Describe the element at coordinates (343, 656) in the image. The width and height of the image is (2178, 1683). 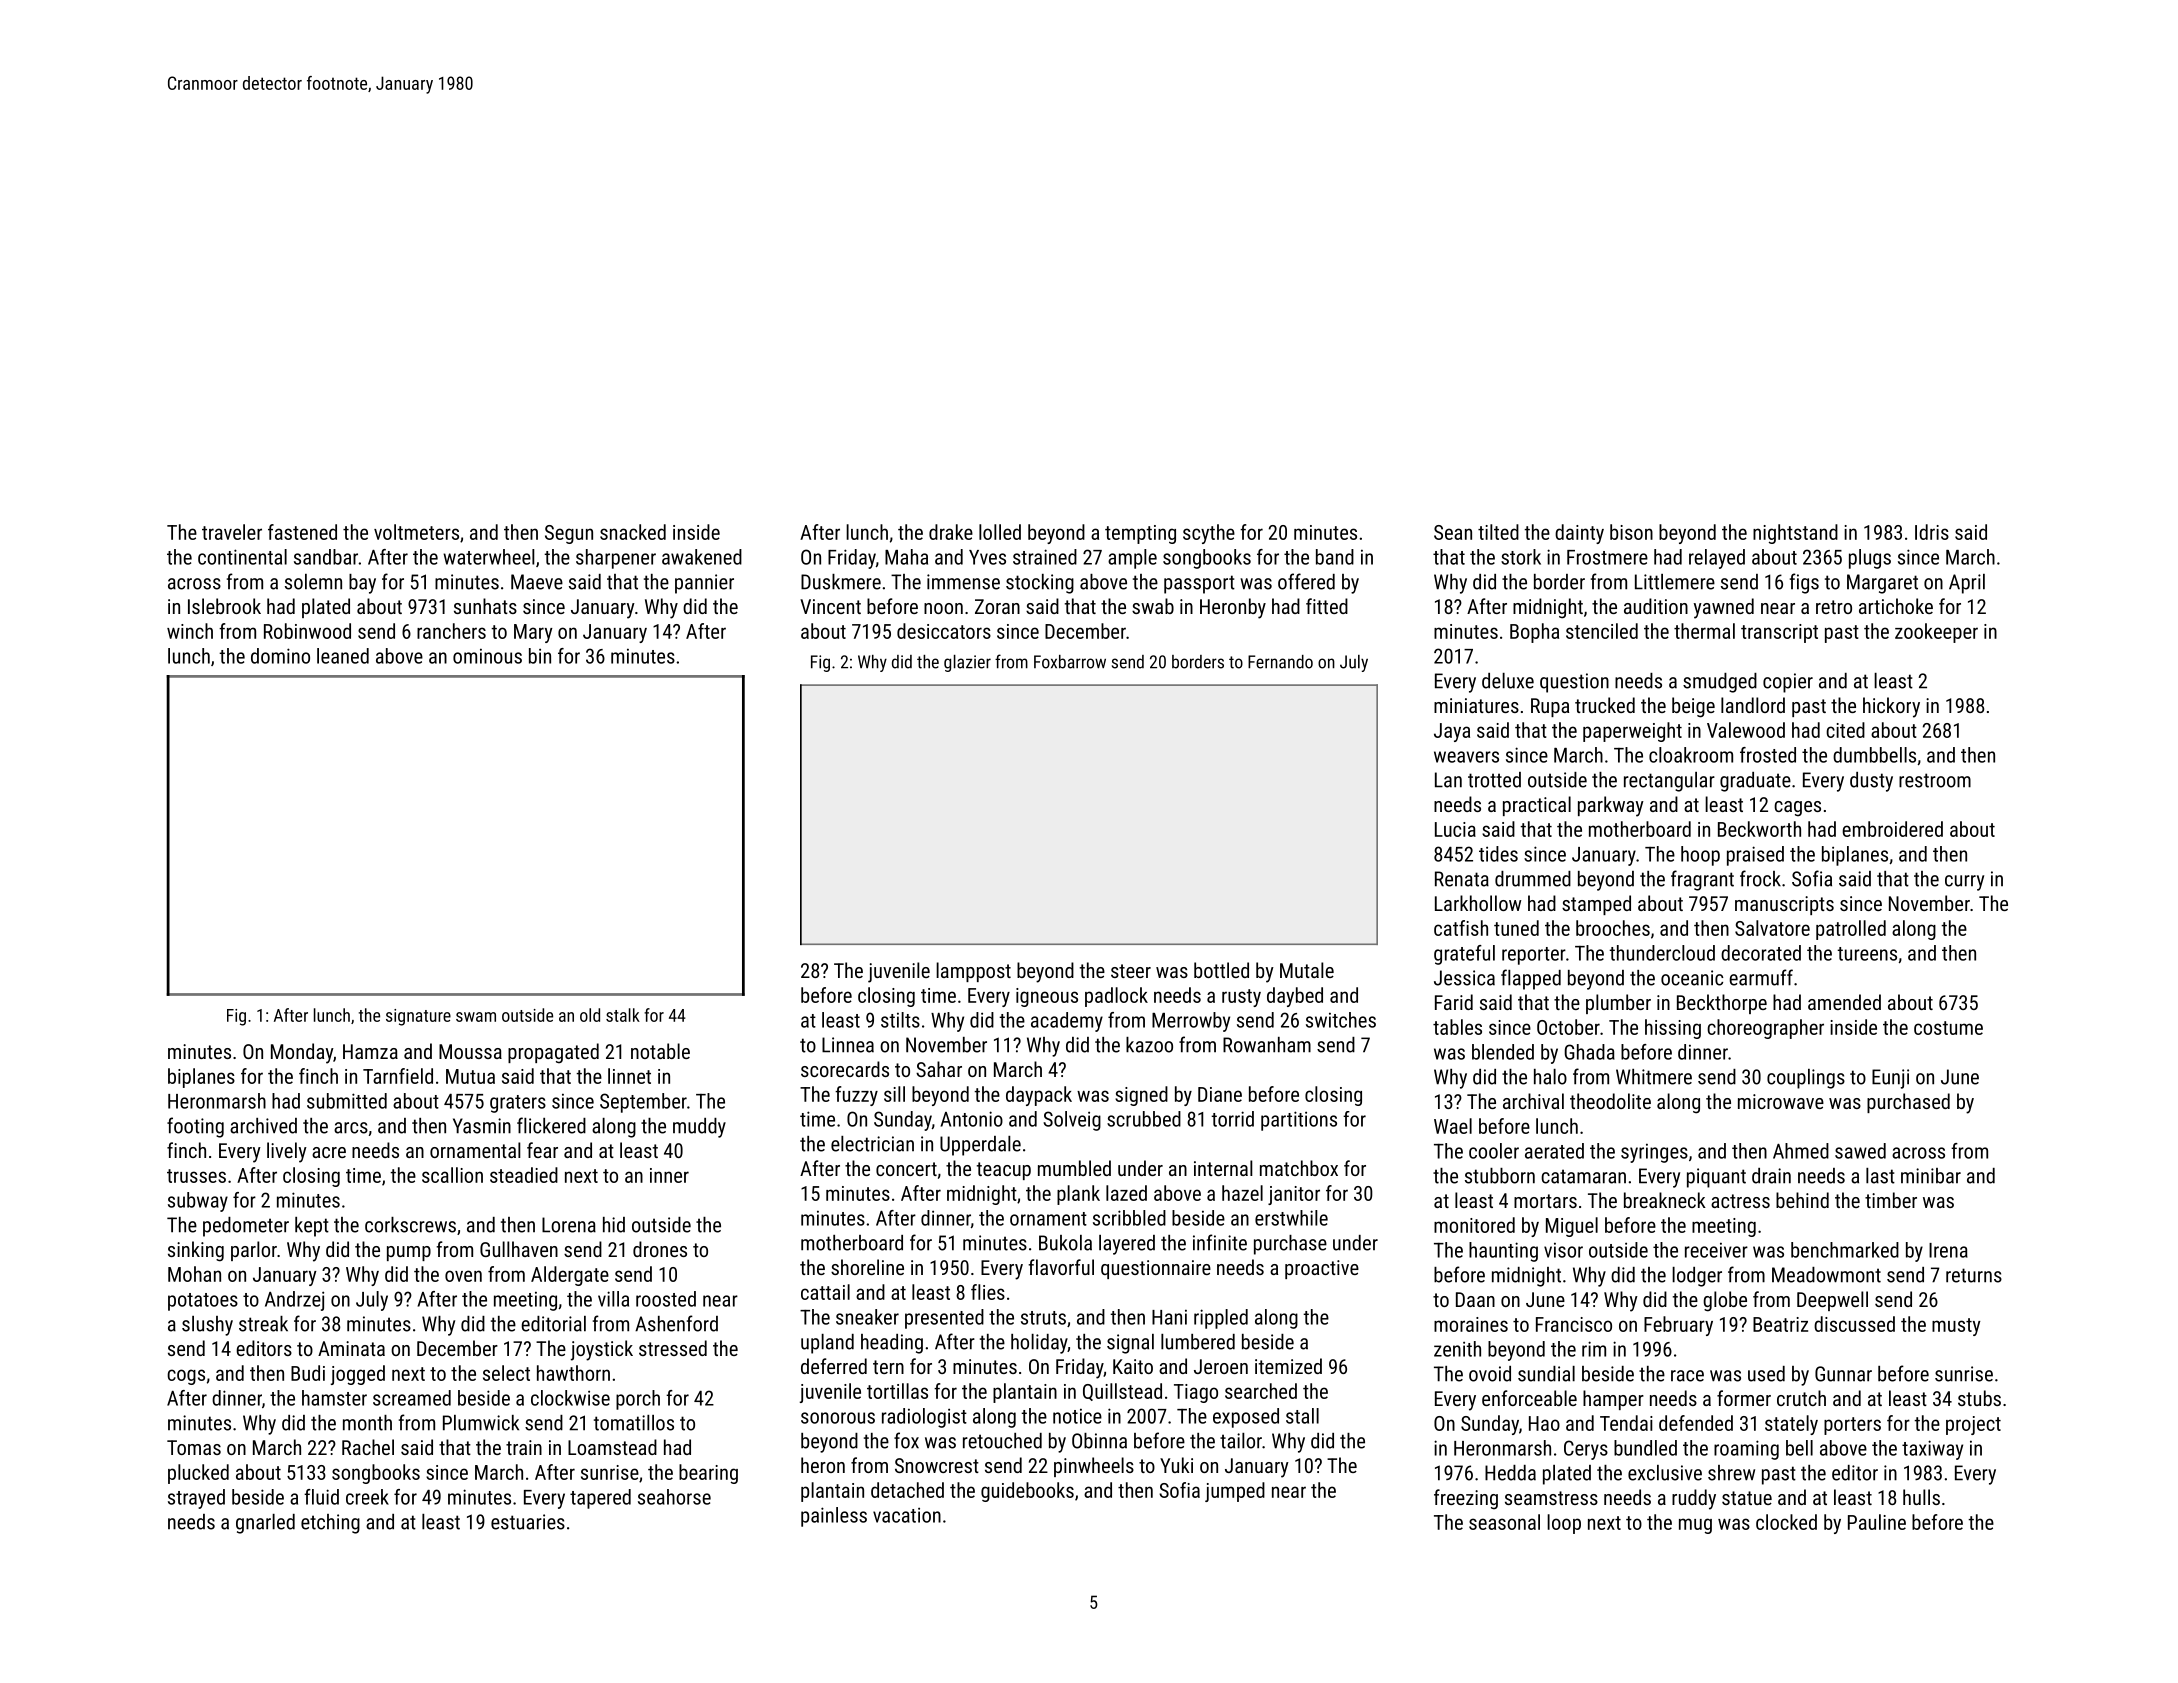
I see `leaned` at that location.
